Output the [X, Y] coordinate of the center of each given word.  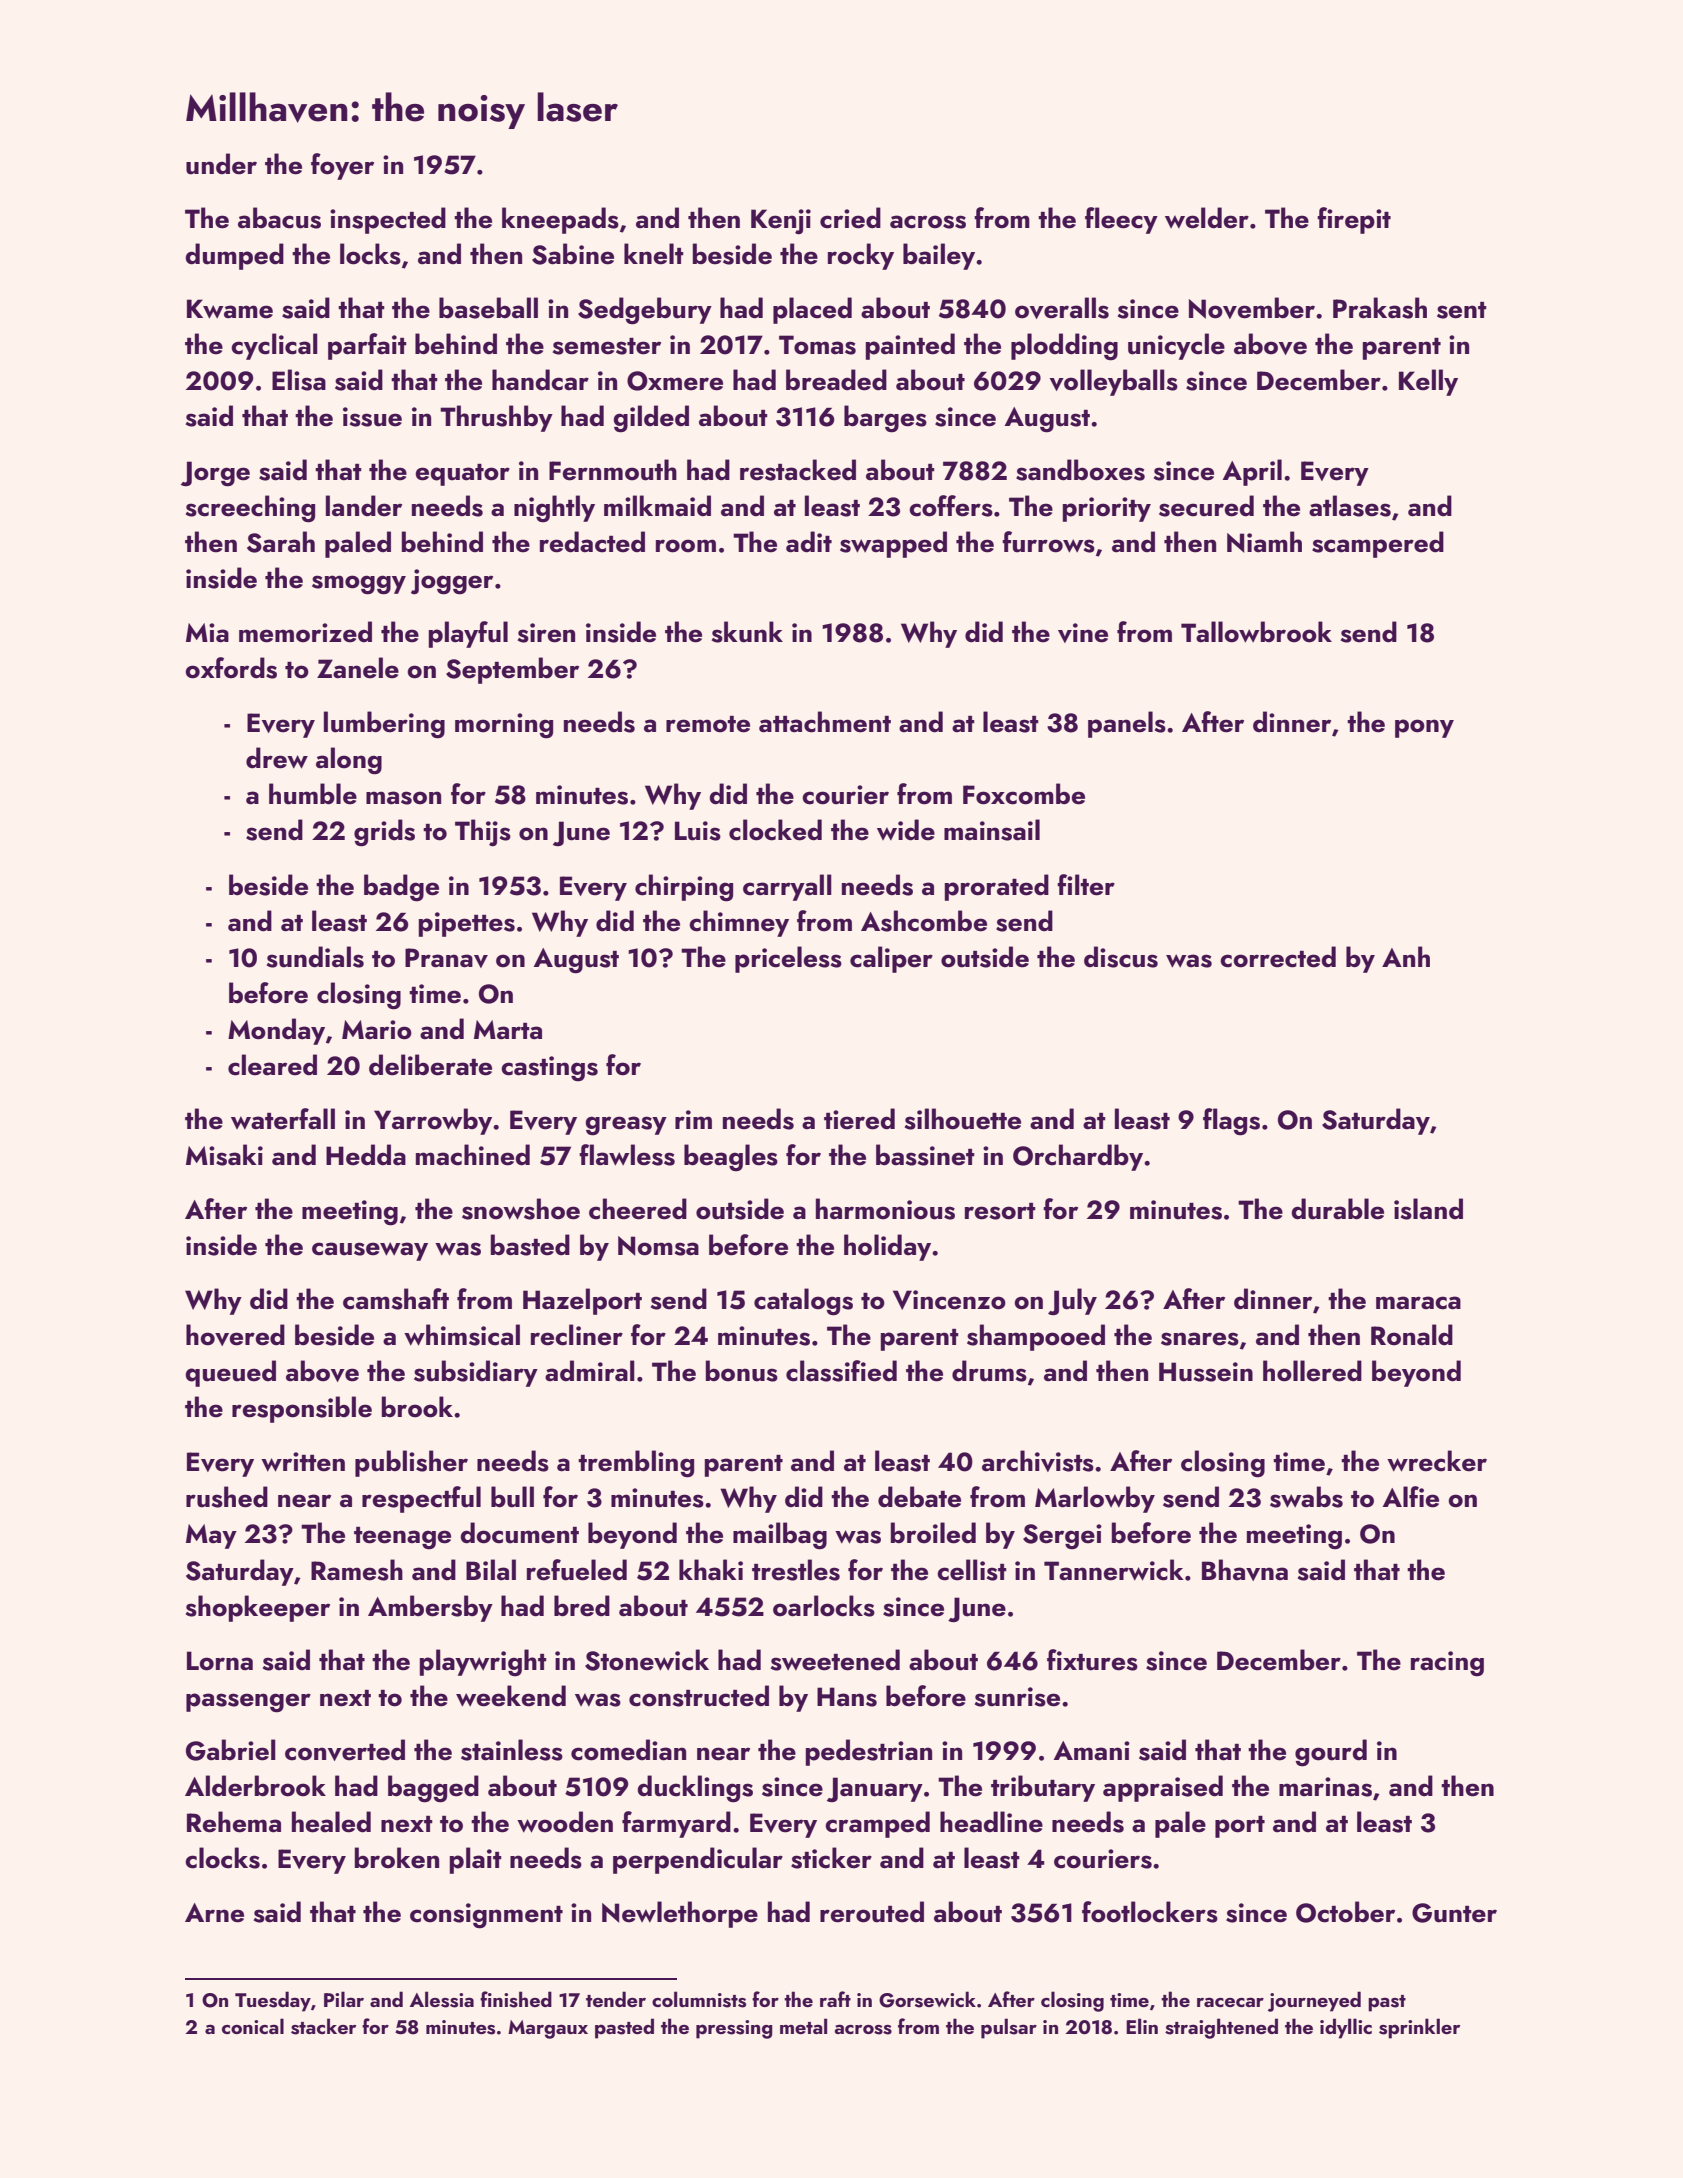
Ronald [1412, 1335]
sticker [831, 1858]
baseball [488, 308]
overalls [1062, 308]
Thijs [483, 833]
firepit [1354, 220]
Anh [1406, 956]
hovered [235, 1335]
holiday [887, 1247]
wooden [565, 1822]
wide [906, 830]
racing [1447, 1664]
